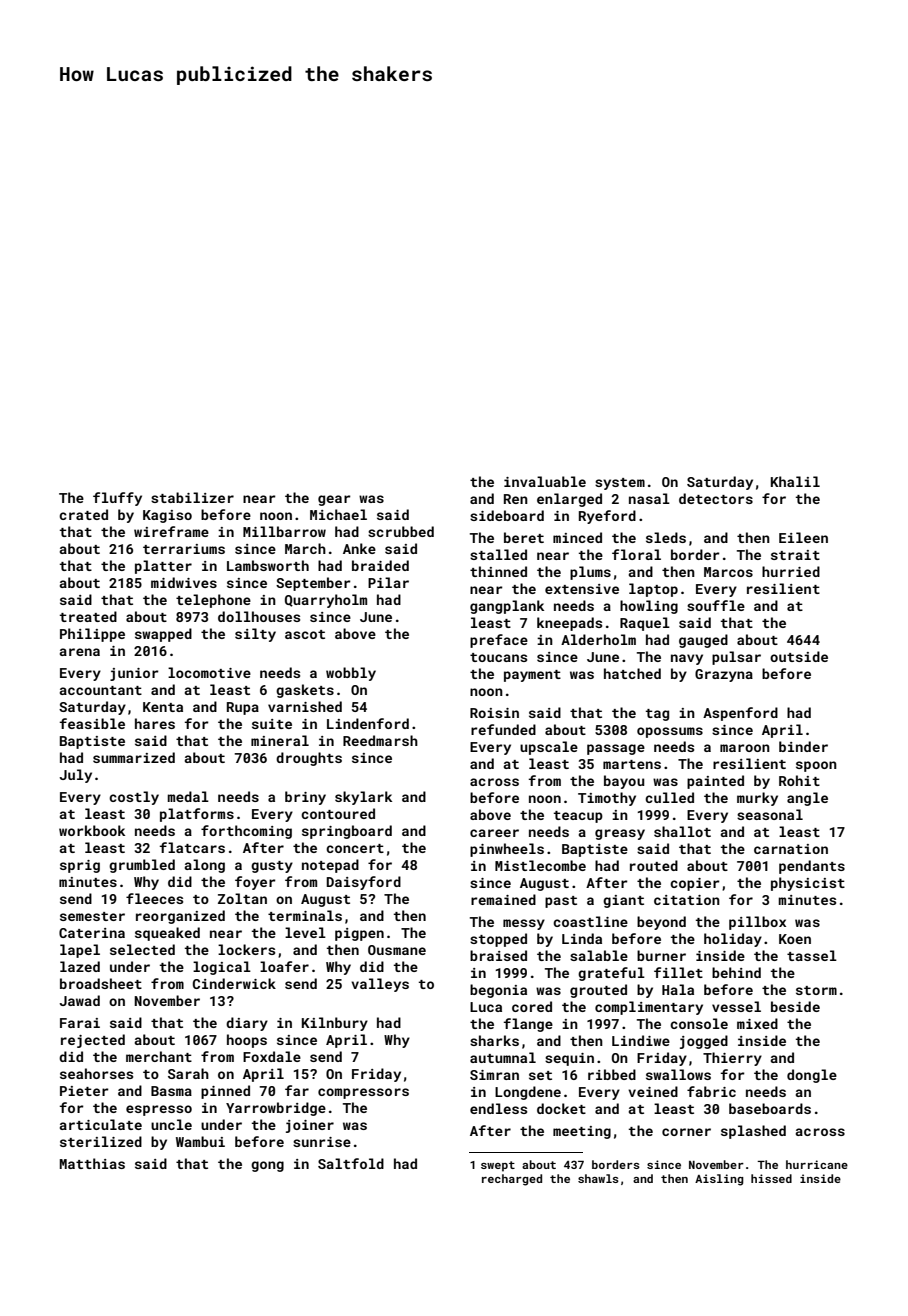 The width and height of the screenshot is (908, 1316). Describe the element at coordinates (503, 729) in the screenshot. I see `refunded` at that location.
